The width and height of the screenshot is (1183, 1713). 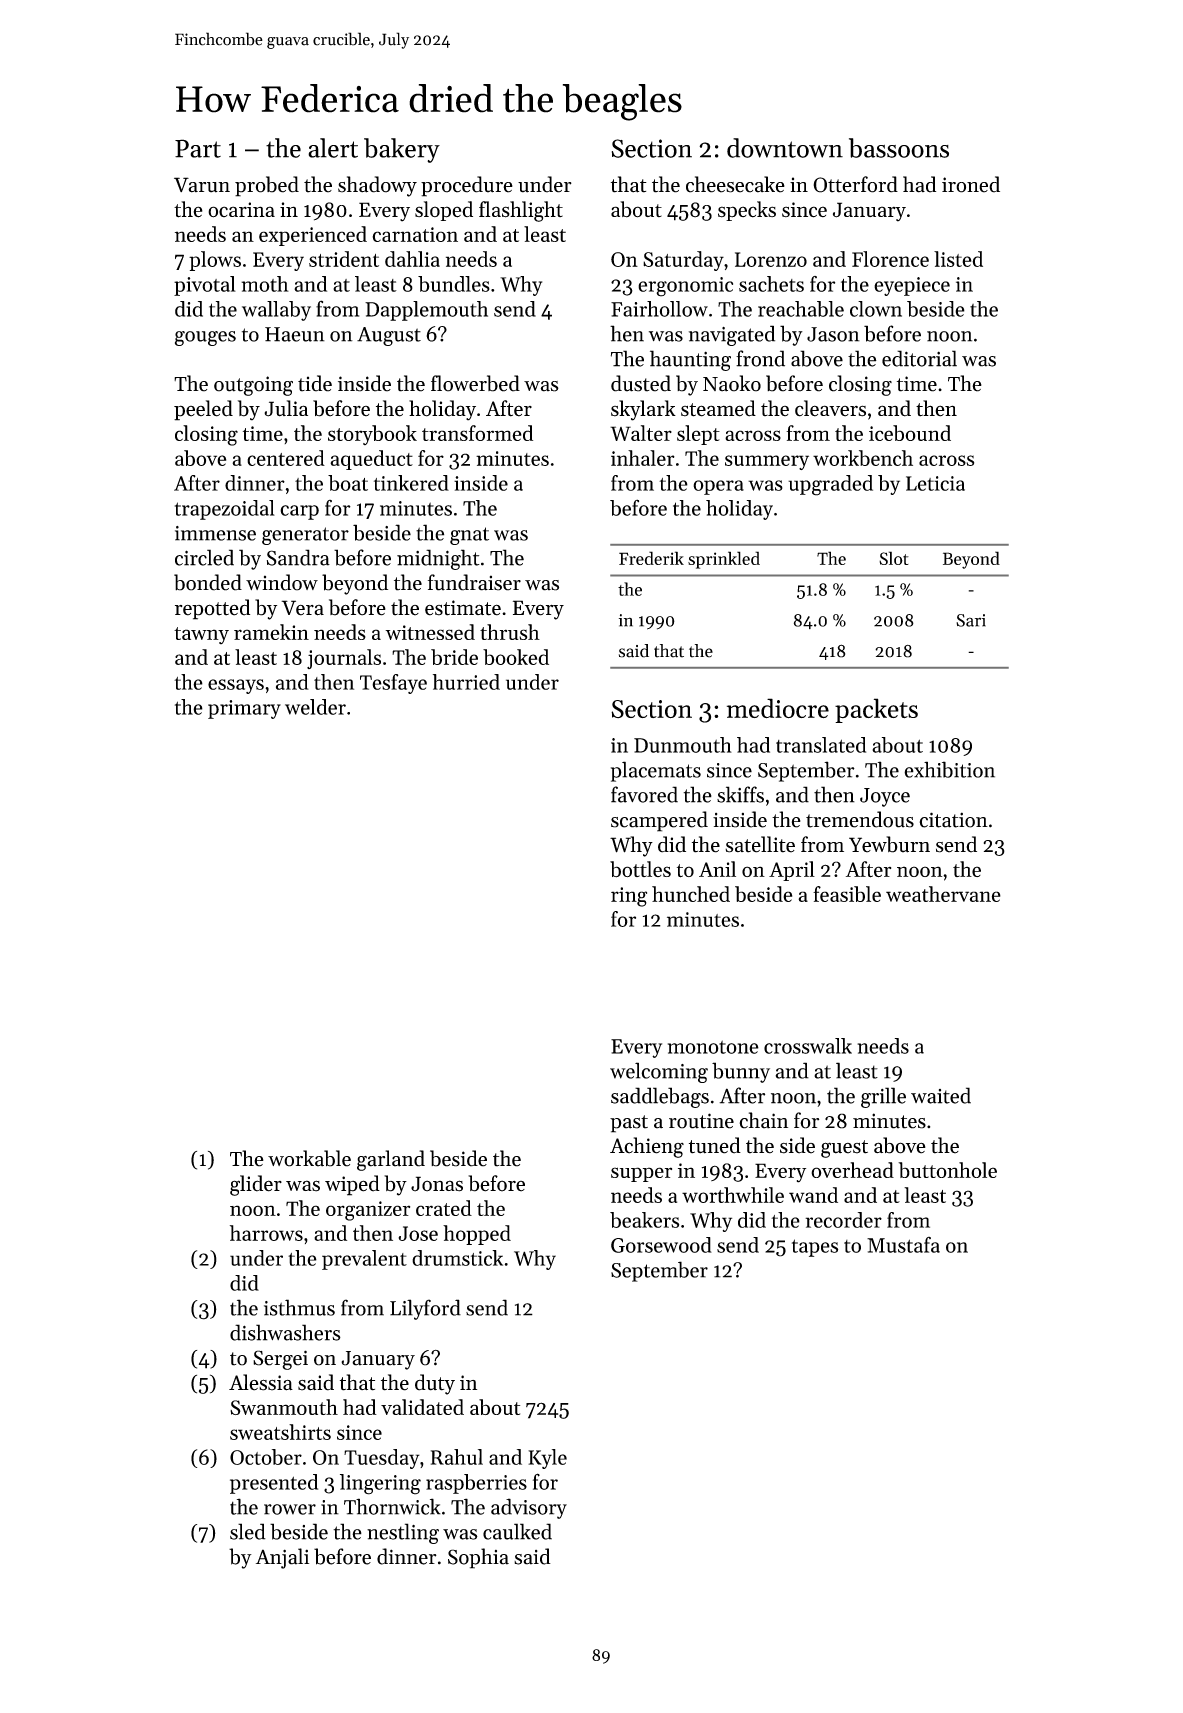 What do you see at coordinates (971, 620) in the screenshot?
I see `Sari` at bounding box center [971, 620].
